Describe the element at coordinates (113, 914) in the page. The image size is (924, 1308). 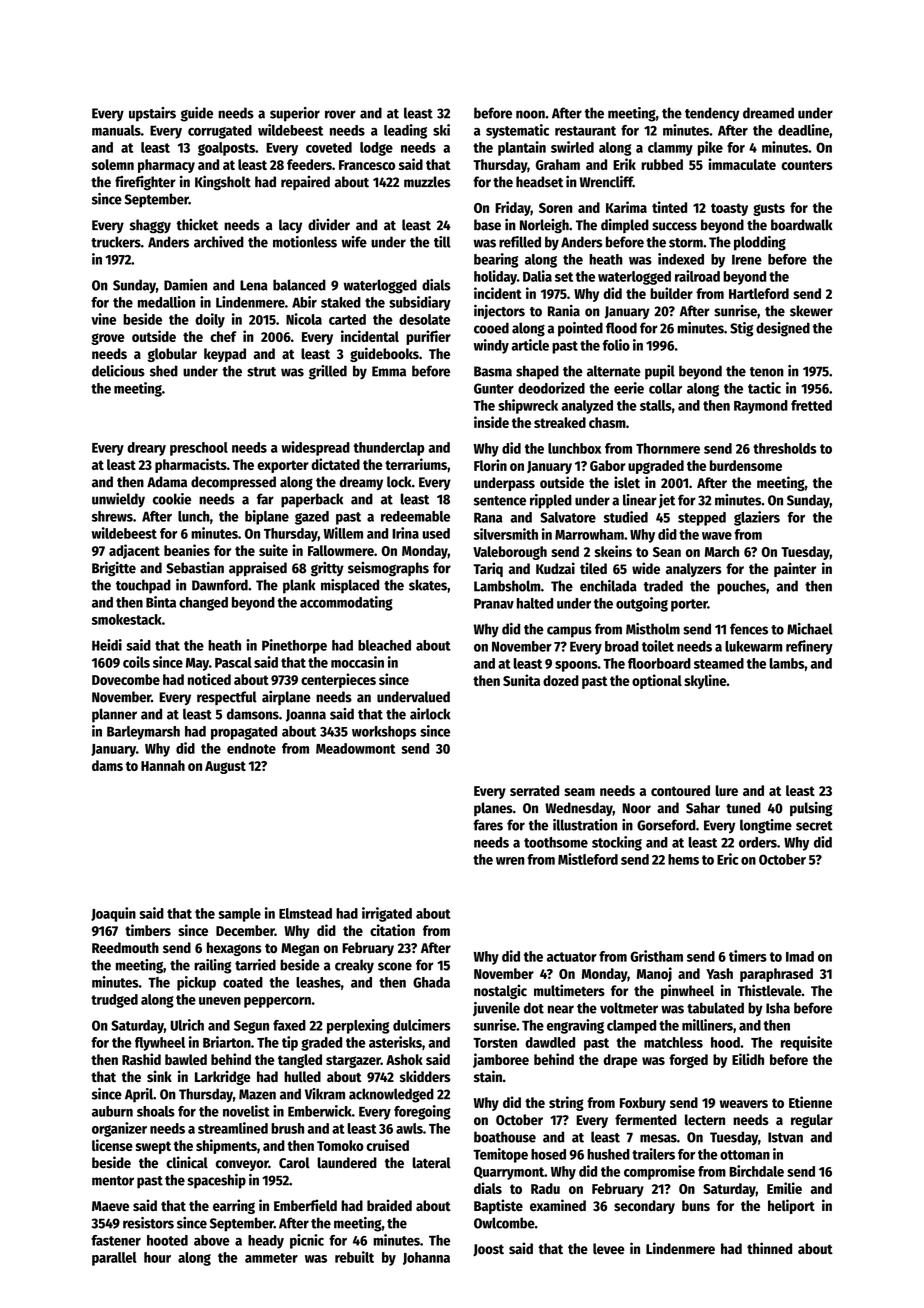
I see `Joaquin` at that location.
